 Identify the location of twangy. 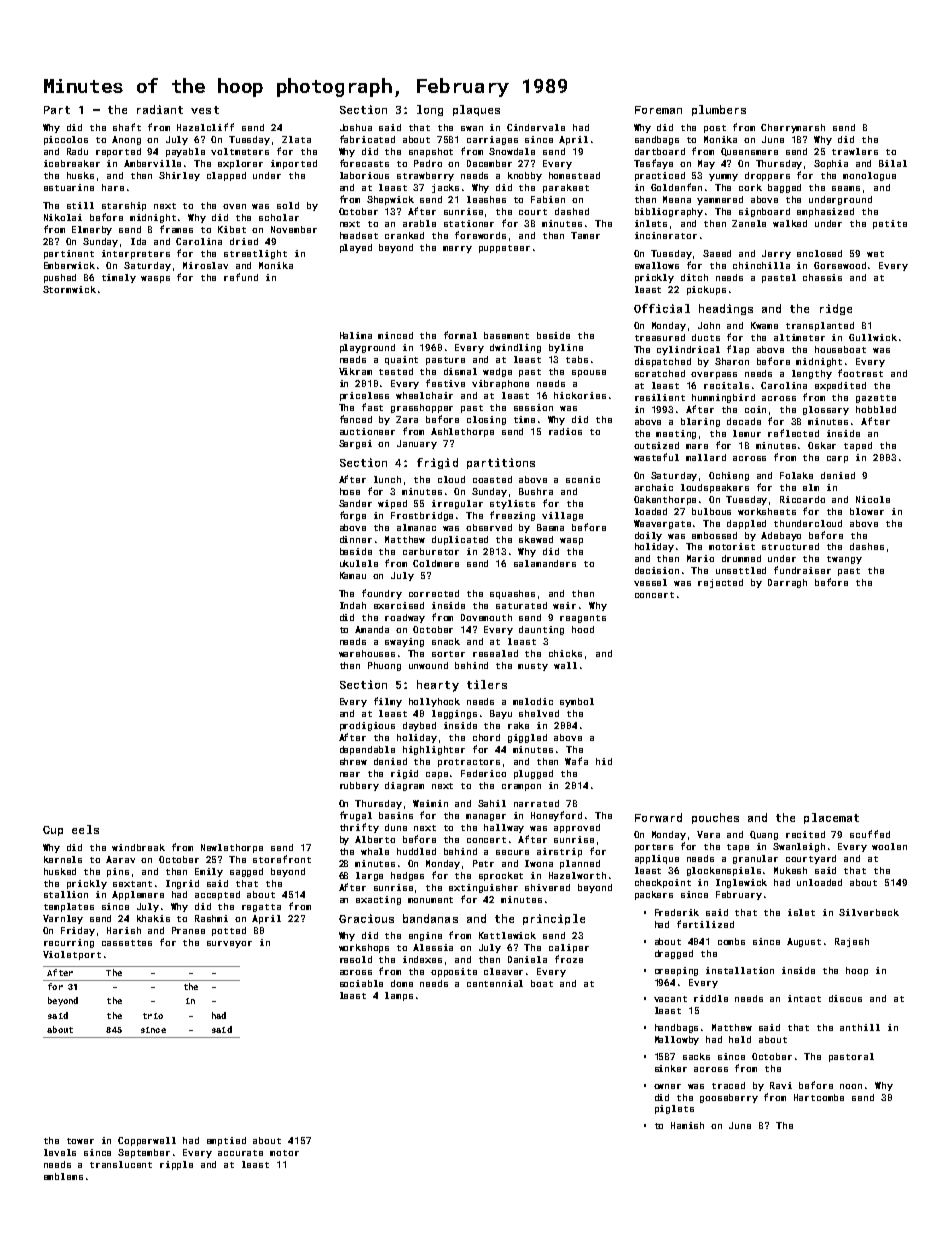
(844, 560).
